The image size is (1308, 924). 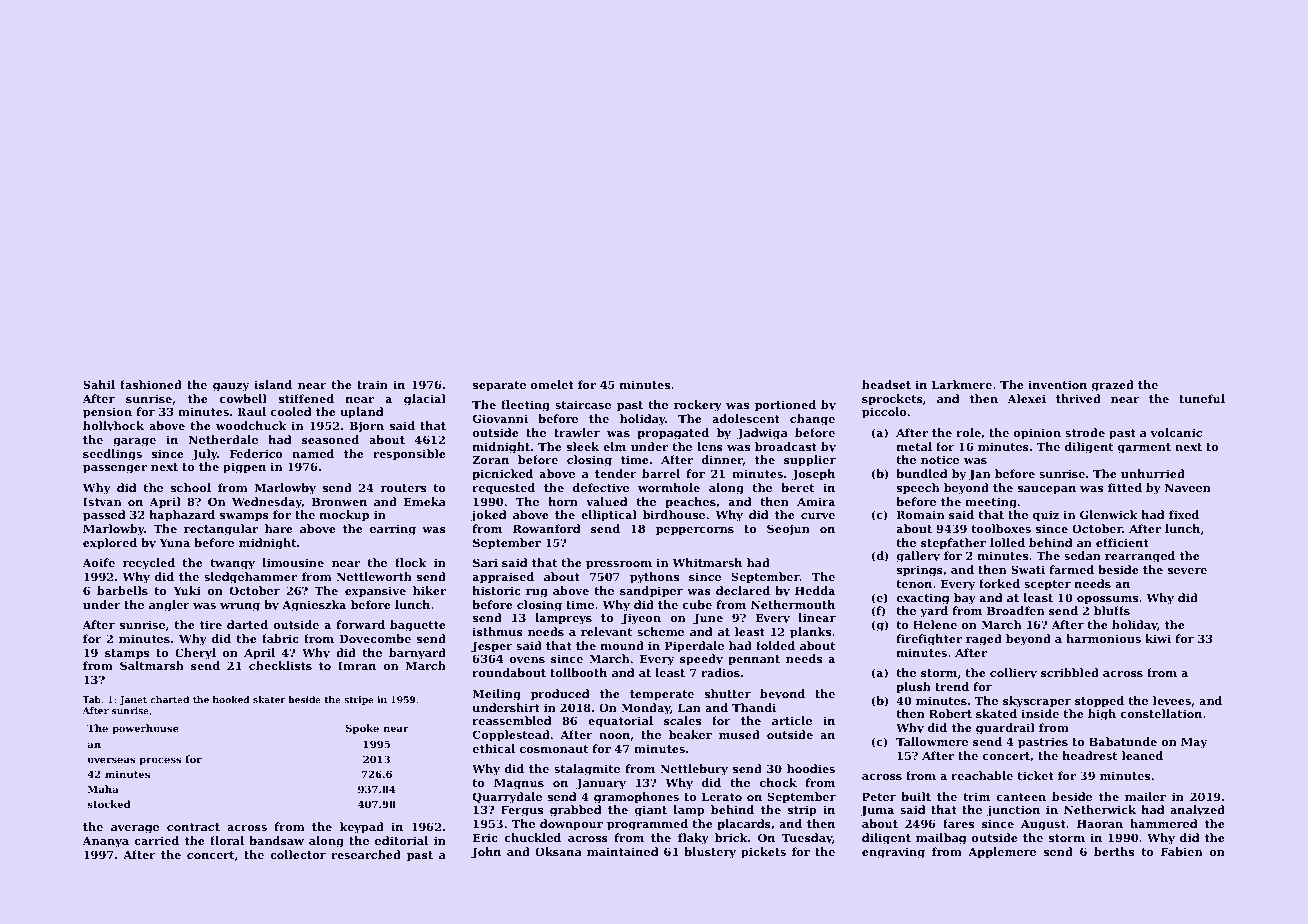 What do you see at coordinates (996, 713) in the screenshot?
I see `skated` at bounding box center [996, 713].
